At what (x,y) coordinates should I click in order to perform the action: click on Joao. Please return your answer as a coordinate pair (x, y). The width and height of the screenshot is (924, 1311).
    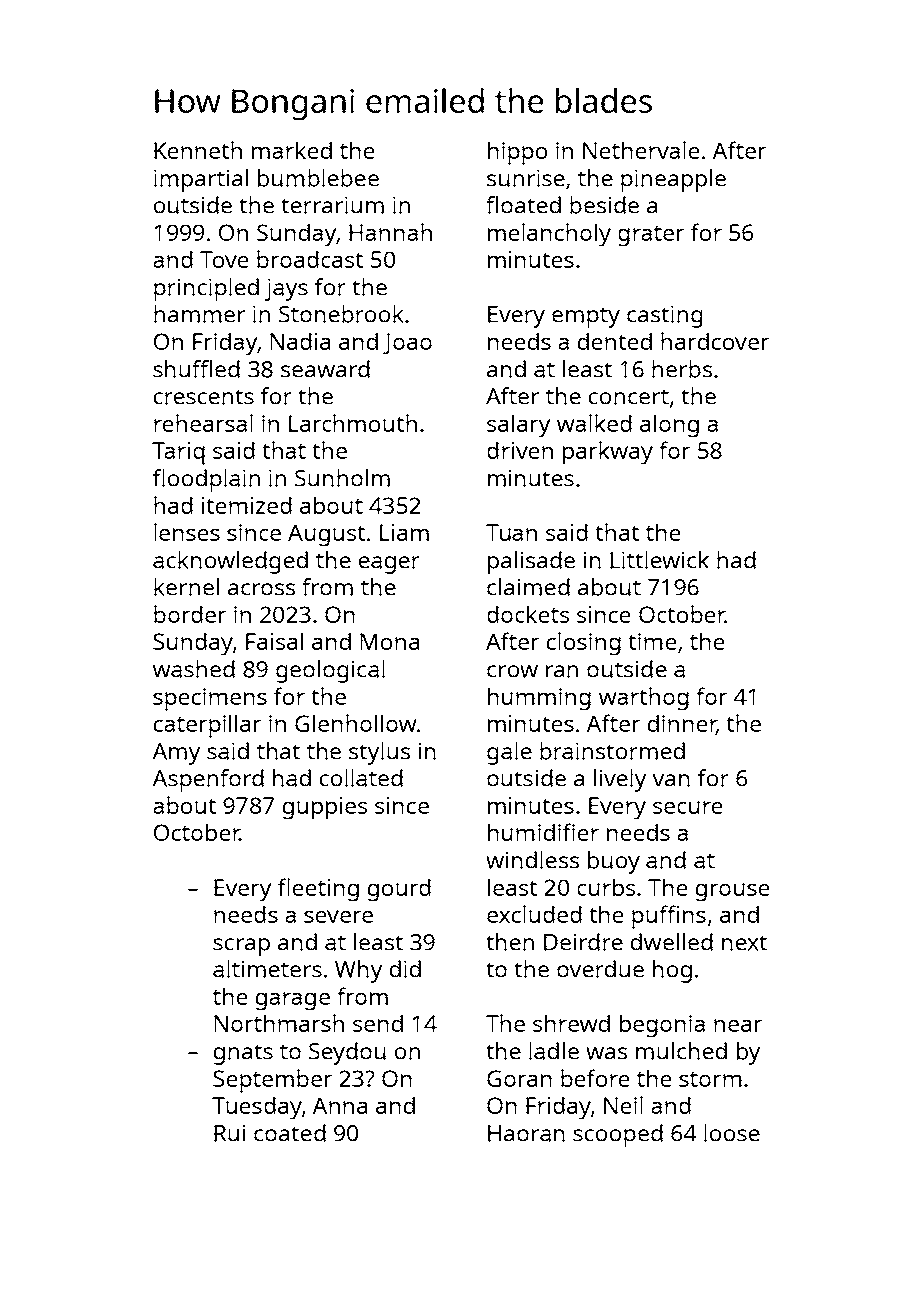
    Looking at the image, I should click on (407, 344).
